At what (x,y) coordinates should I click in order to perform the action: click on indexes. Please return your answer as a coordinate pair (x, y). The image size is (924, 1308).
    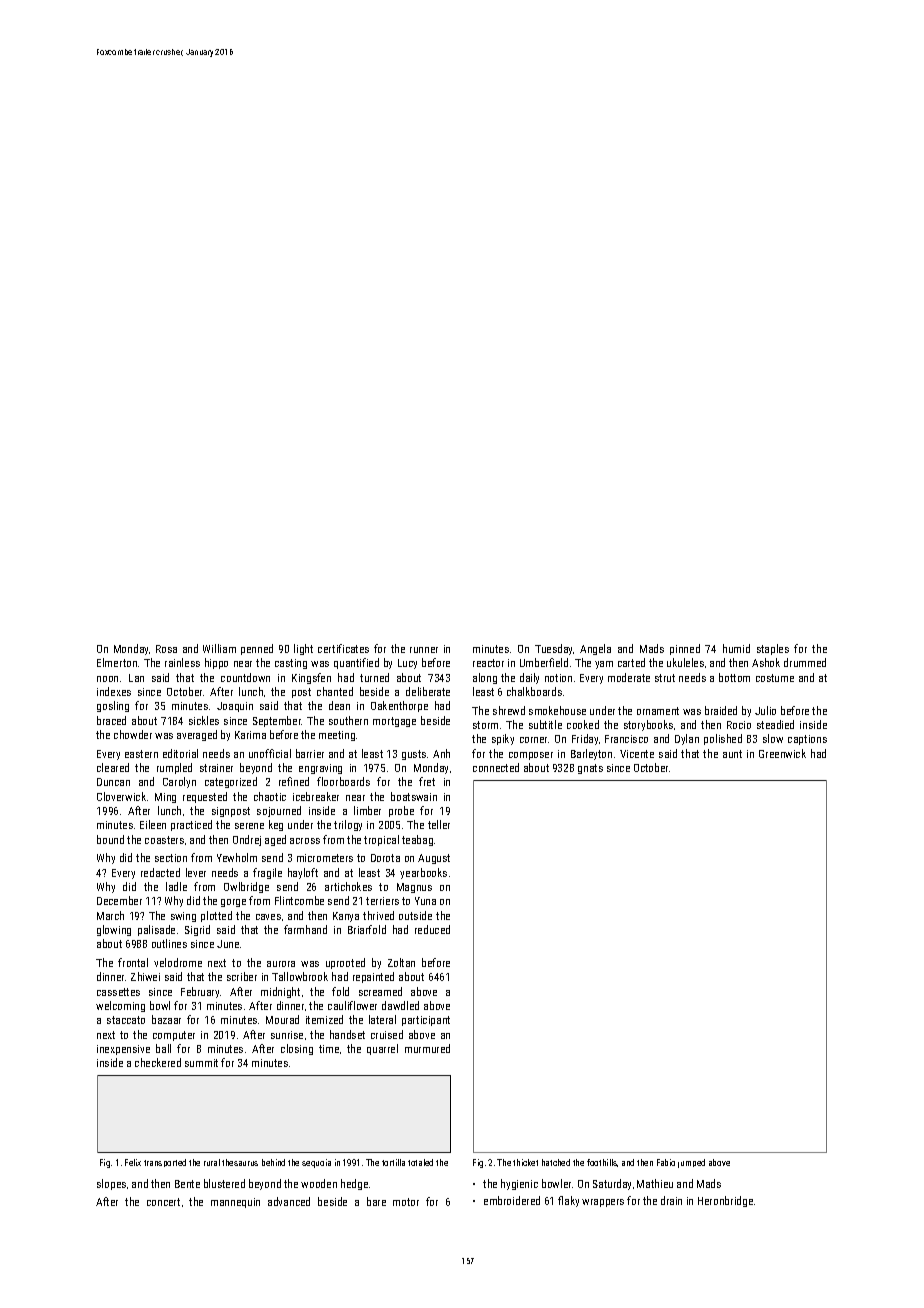
    Looking at the image, I should click on (114, 691).
